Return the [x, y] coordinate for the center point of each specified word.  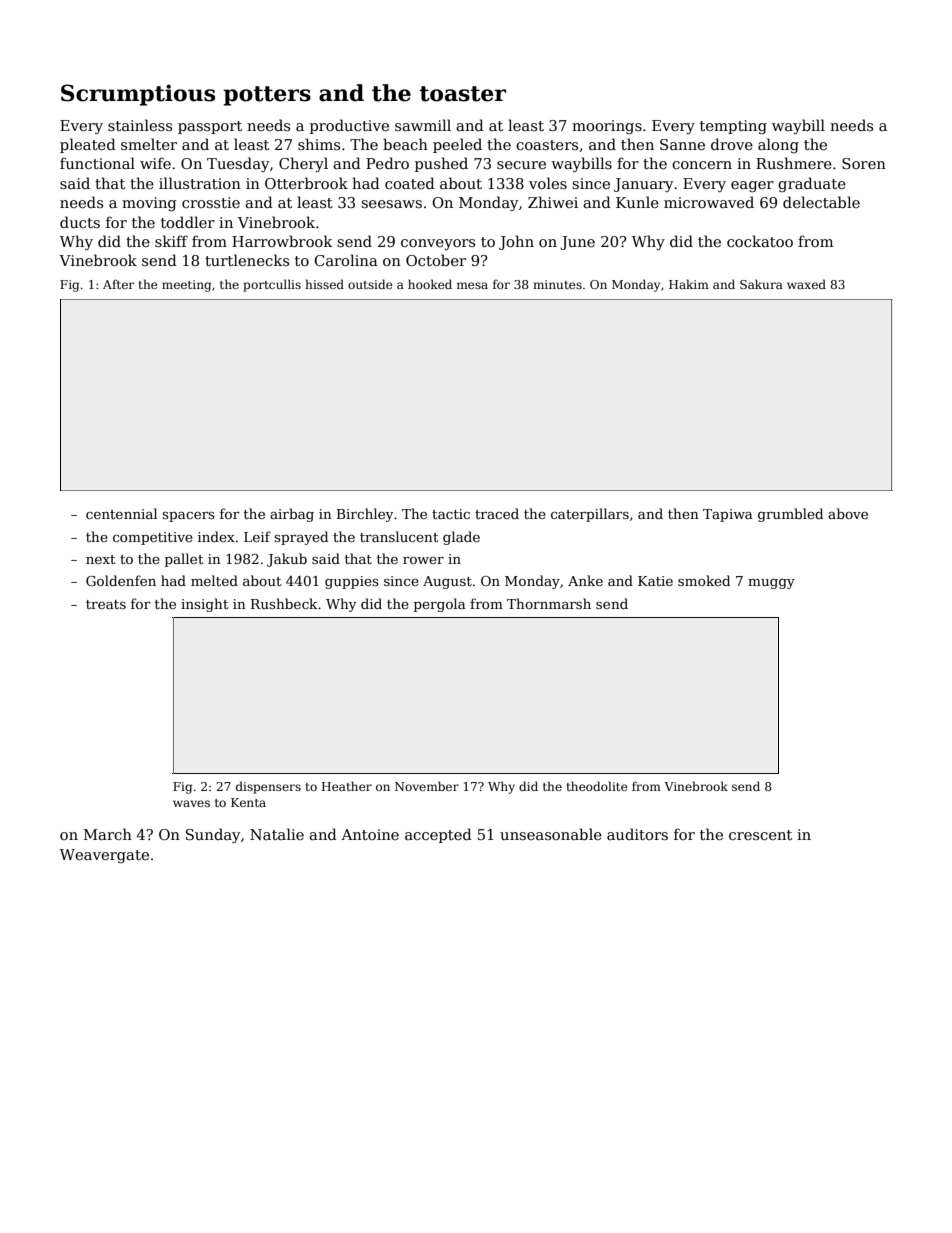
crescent [760, 835]
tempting [733, 127]
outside [370, 284]
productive [349, 126]
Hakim [689, 284]
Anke [585, 580]
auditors [637, 834]
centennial [121, 513]
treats [106, 604]
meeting [186, 286]
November [427, 786]
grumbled [790, 515]
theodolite [597, 786]
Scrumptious [138, 95]
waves [191, 803]
